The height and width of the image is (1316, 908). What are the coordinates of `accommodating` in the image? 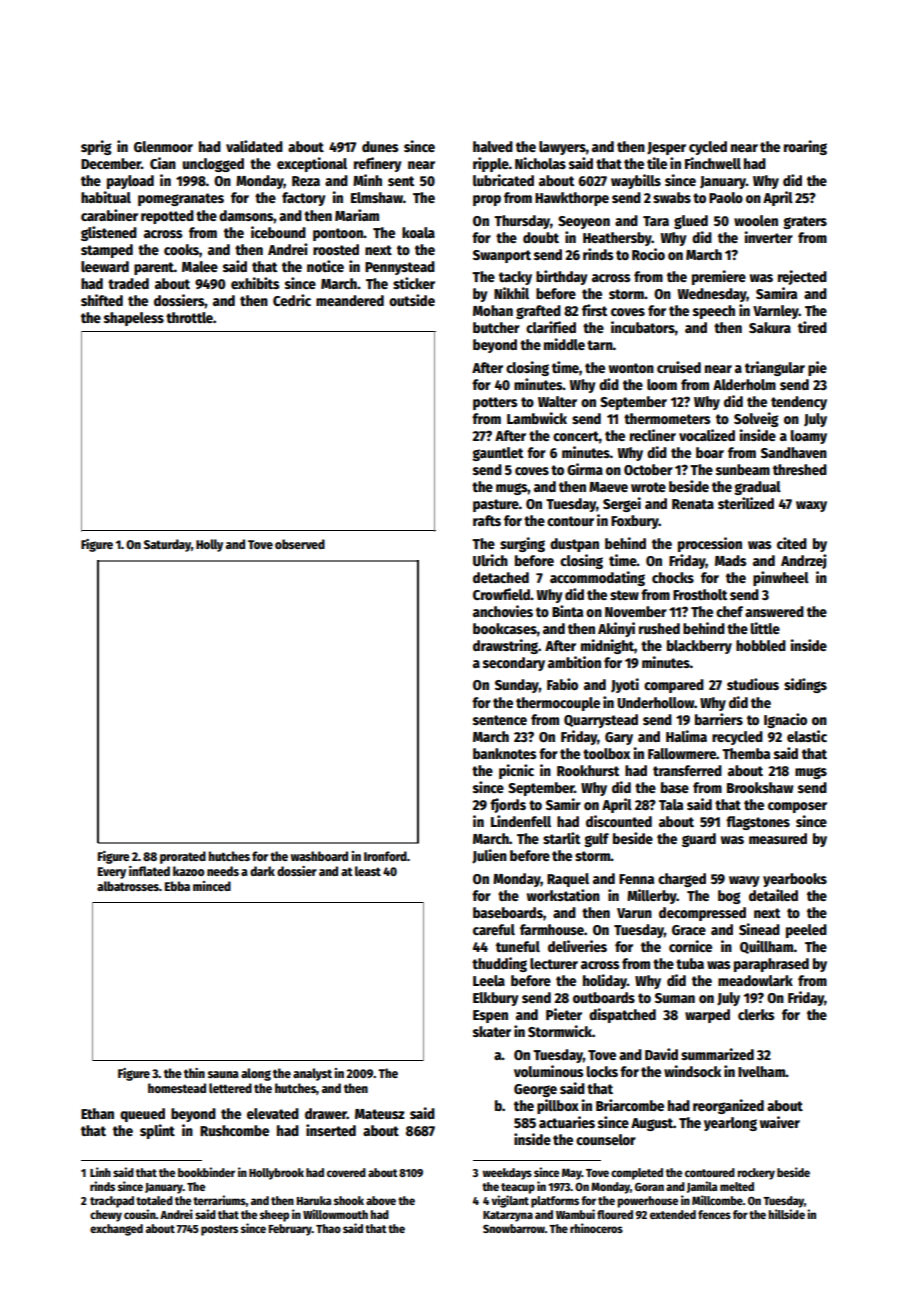 It's located at (597, 578).
